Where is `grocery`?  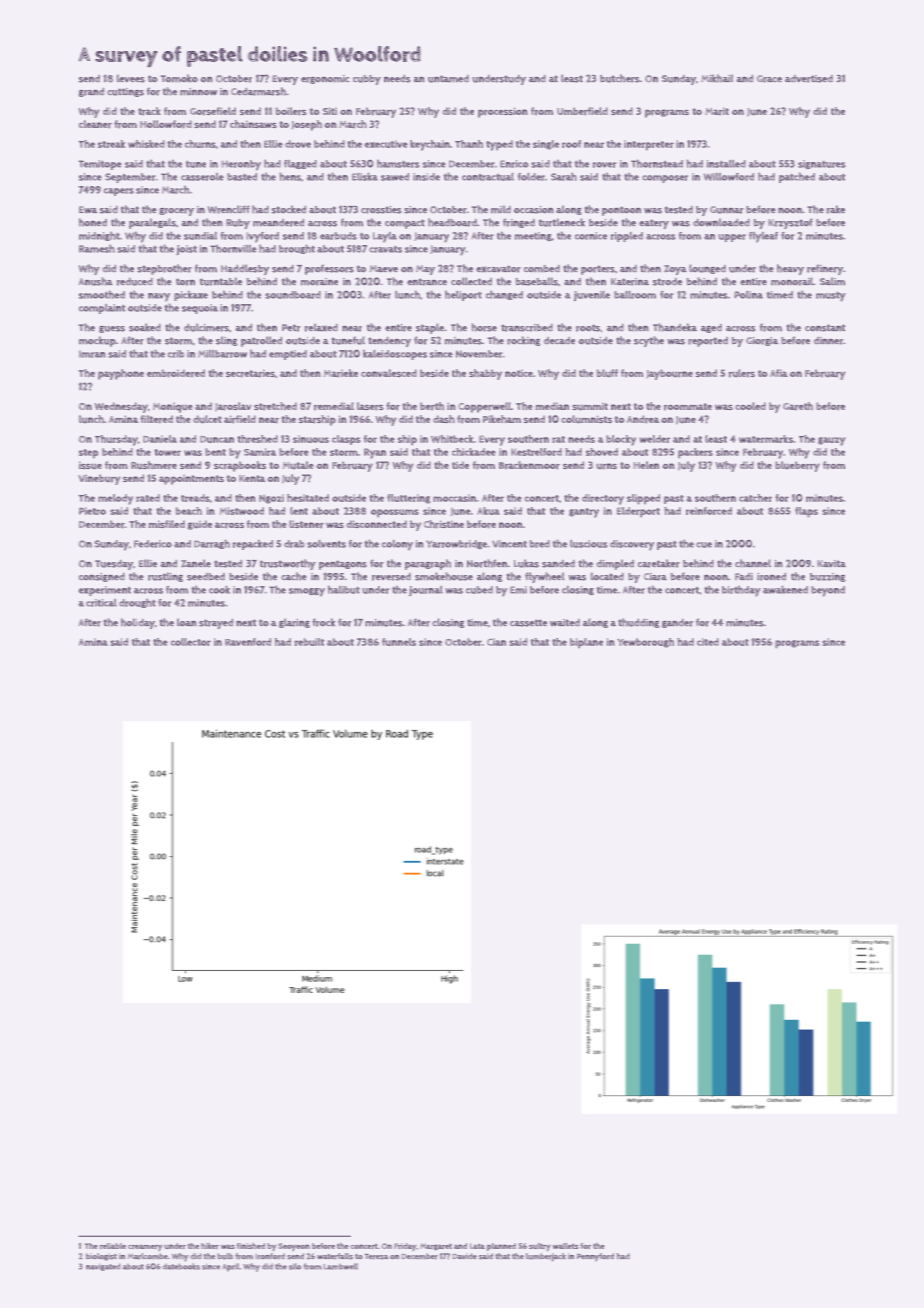 grocery is located at coordinates (176, 212).
